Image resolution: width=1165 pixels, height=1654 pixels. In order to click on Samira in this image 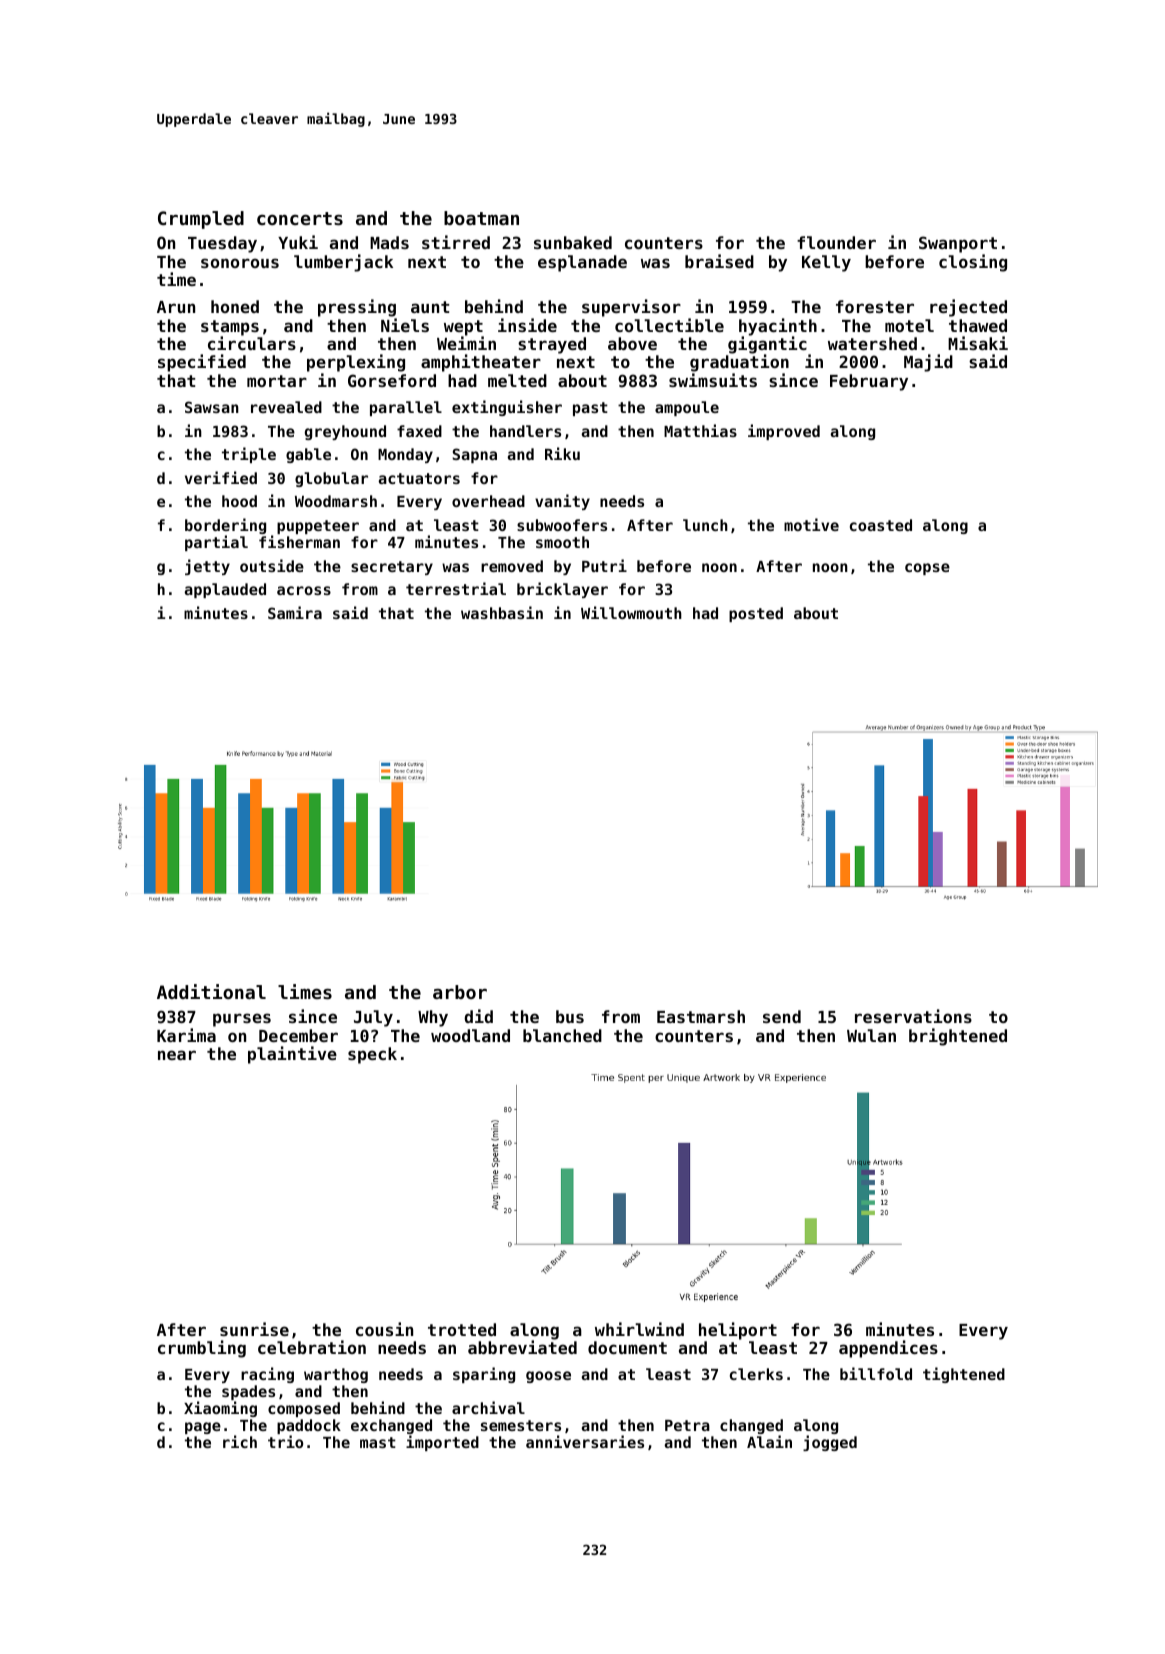, I will do `click(295, 612)`.
